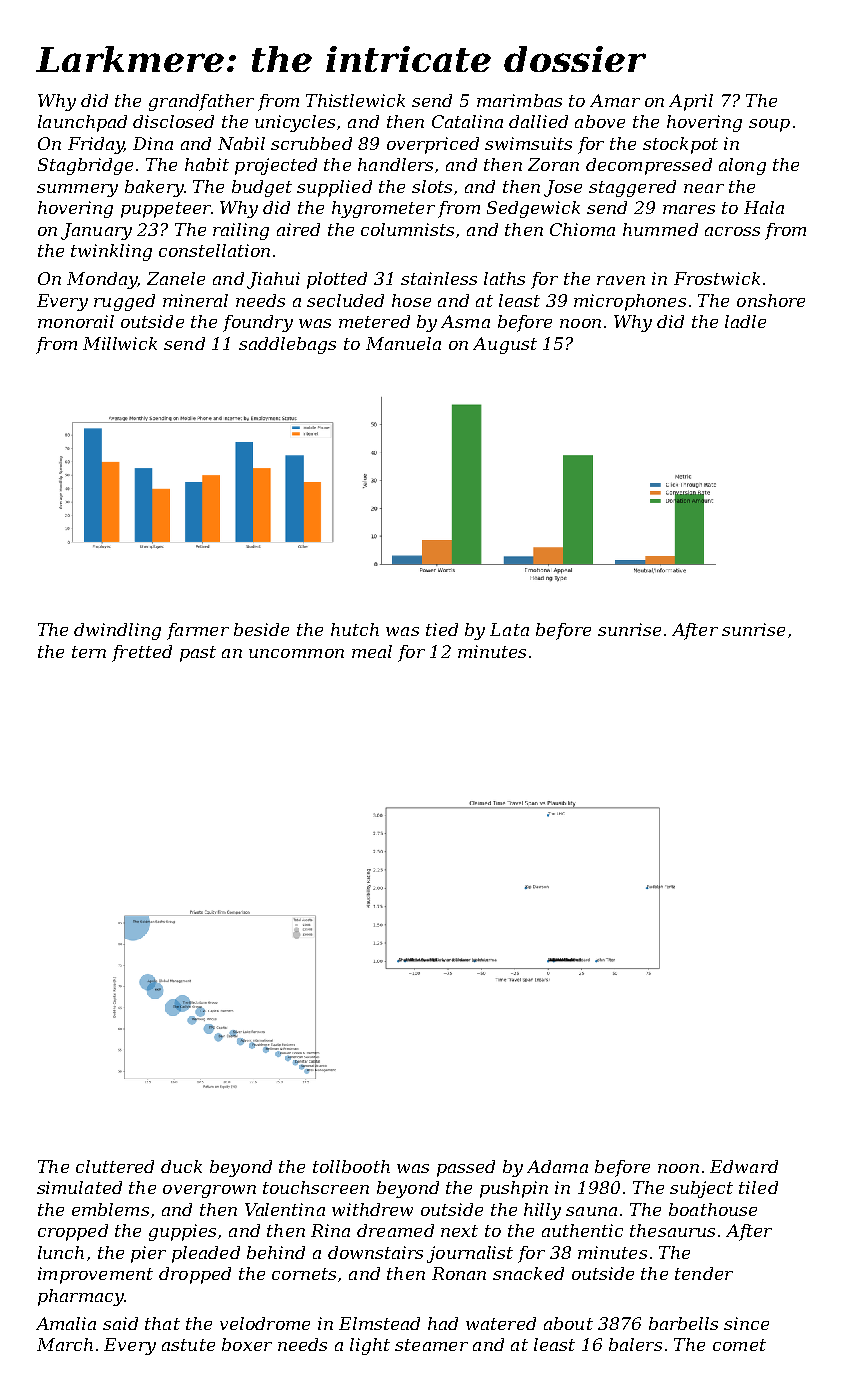 The width and height of the screenshot is (849, 1400). Describe the element at coordinates (432, 186) in the screenshot. I see `slots` at that location.
